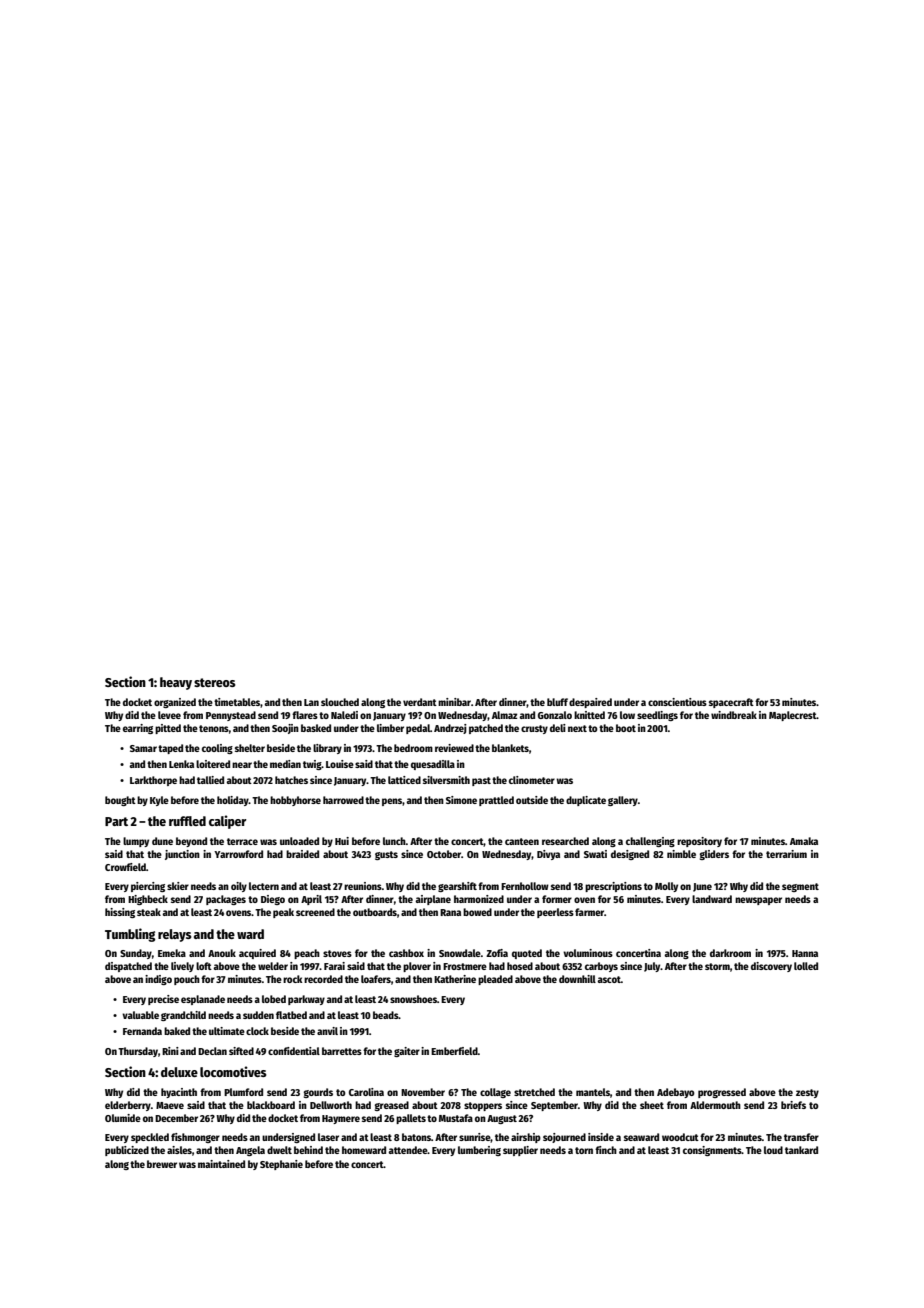 The image size is (924, 1308). I want to click on locomotives, so click(233, 1071).
